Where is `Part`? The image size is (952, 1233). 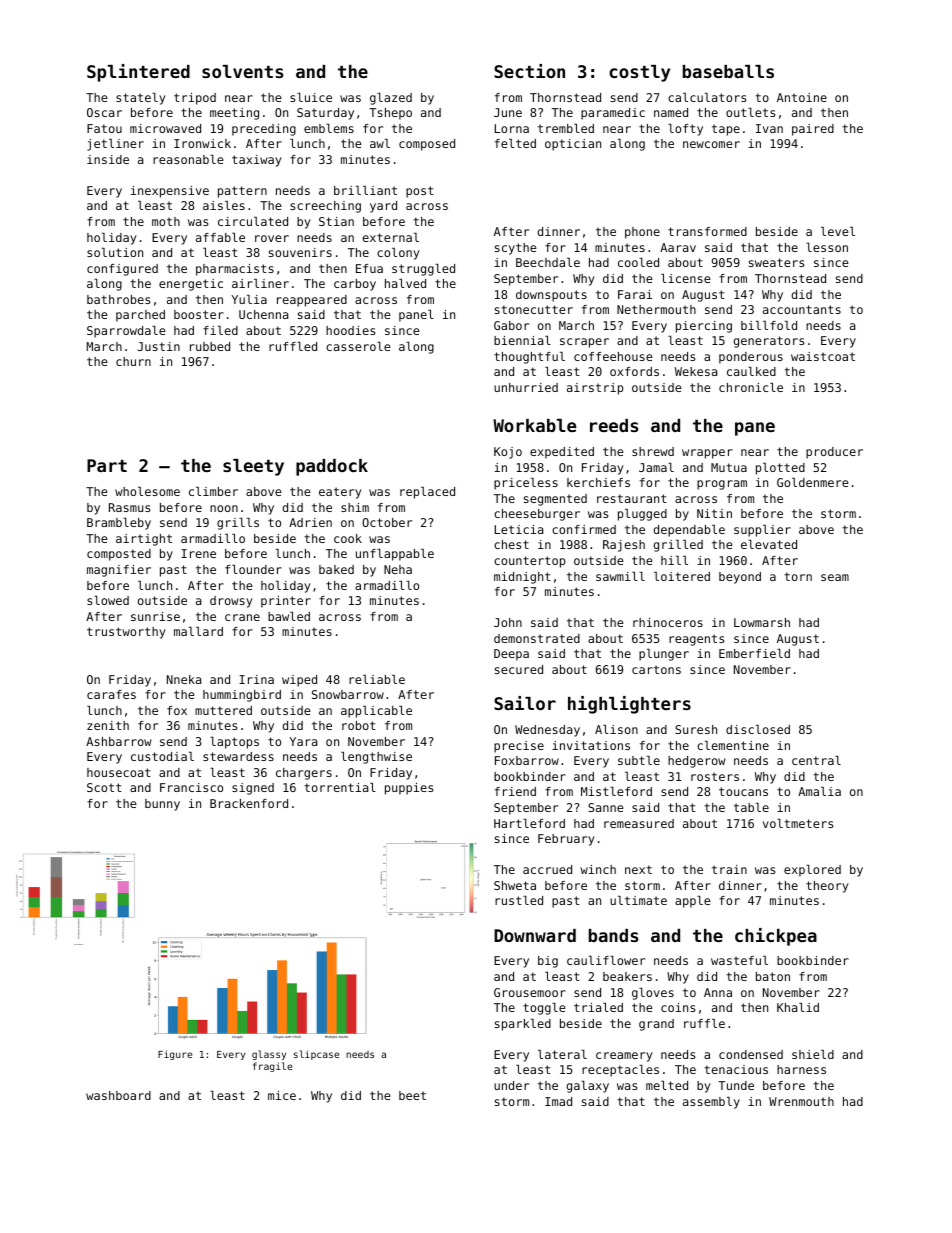
Part is located at coordinates (107, 465).
